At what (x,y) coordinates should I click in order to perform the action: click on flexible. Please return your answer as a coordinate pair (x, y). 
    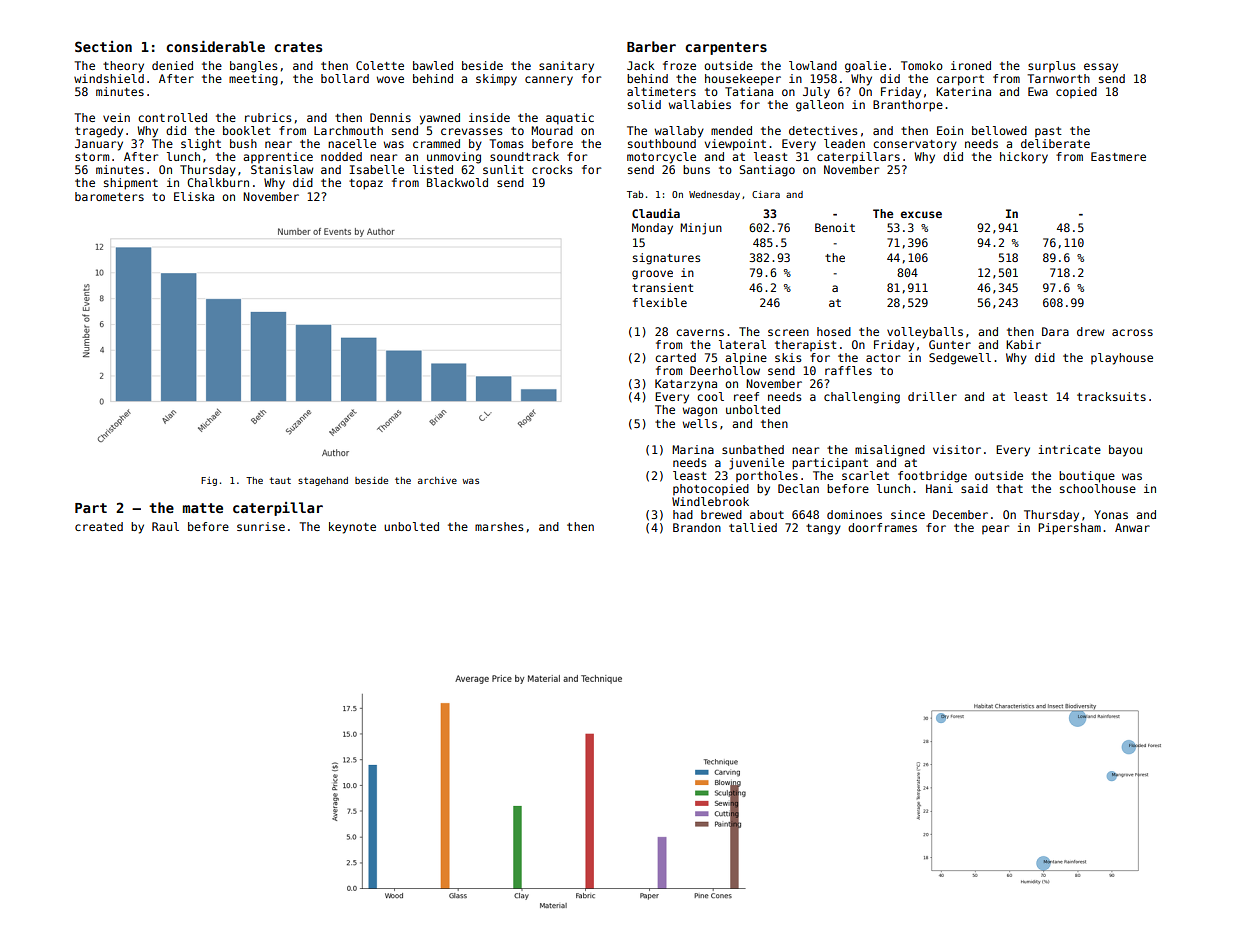
    Looking at the image, I should click on (660, 302).
